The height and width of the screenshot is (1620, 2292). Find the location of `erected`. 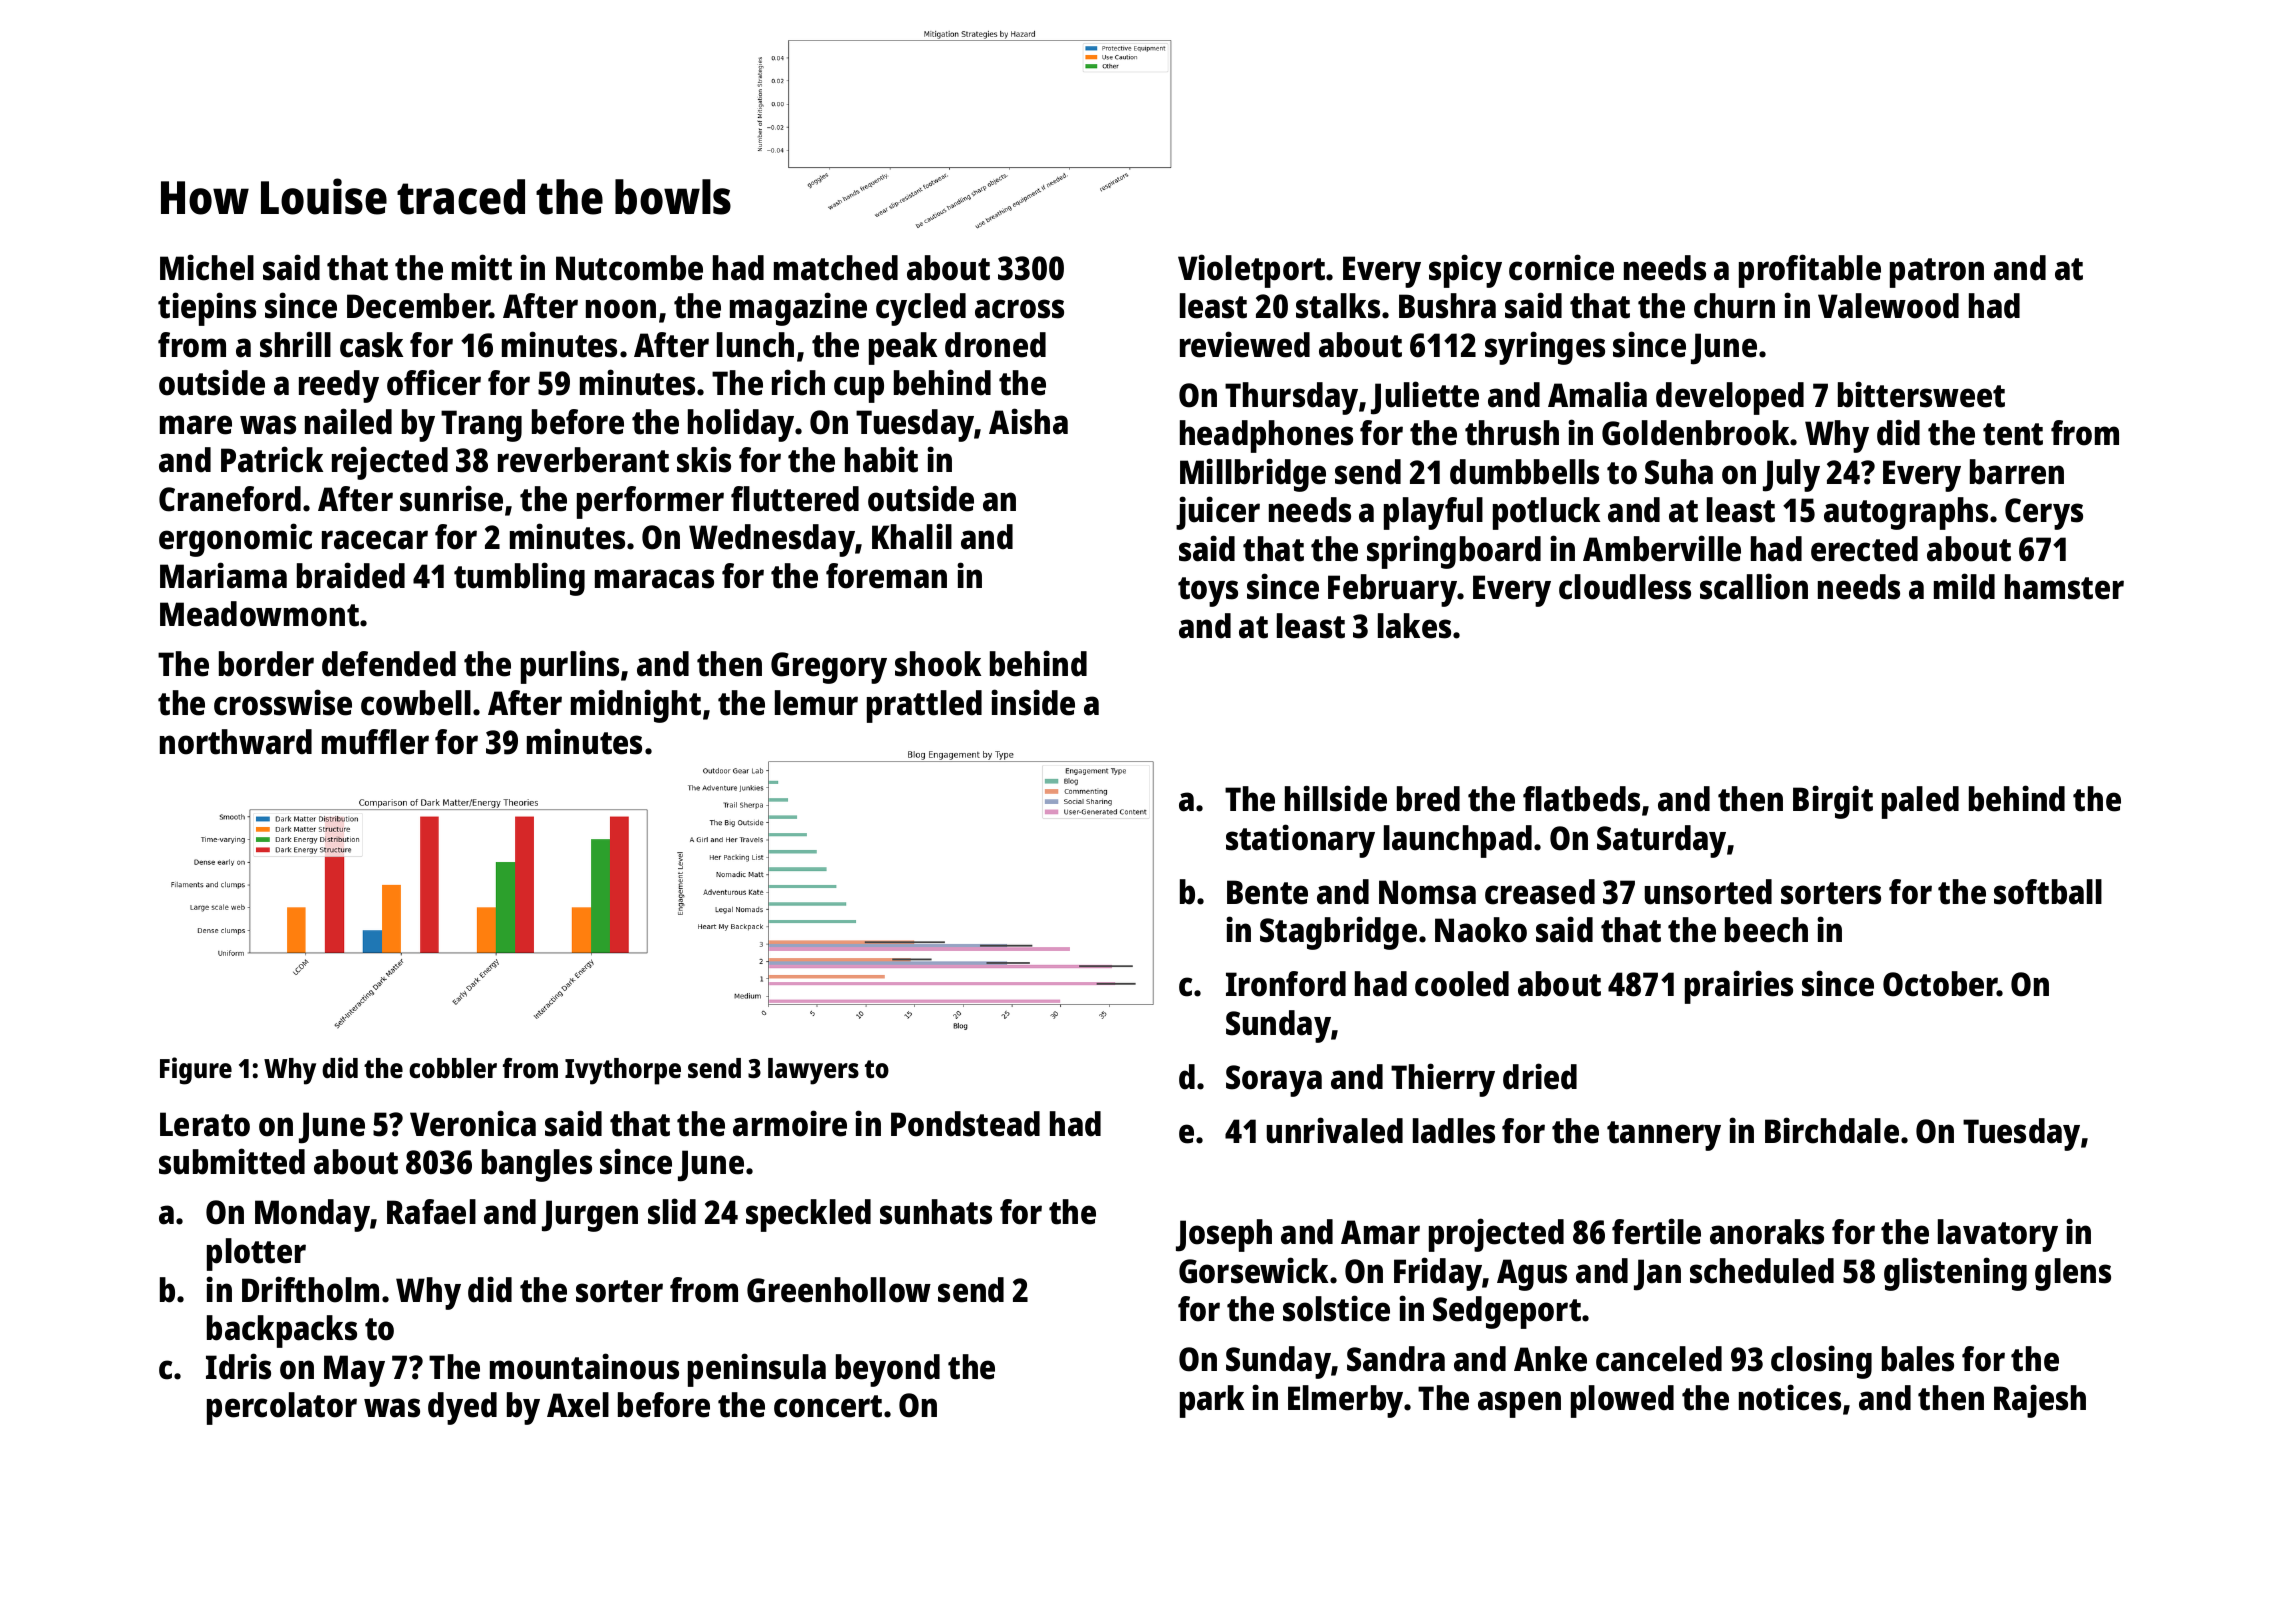

erected is located at coordinates (1864, 549).
